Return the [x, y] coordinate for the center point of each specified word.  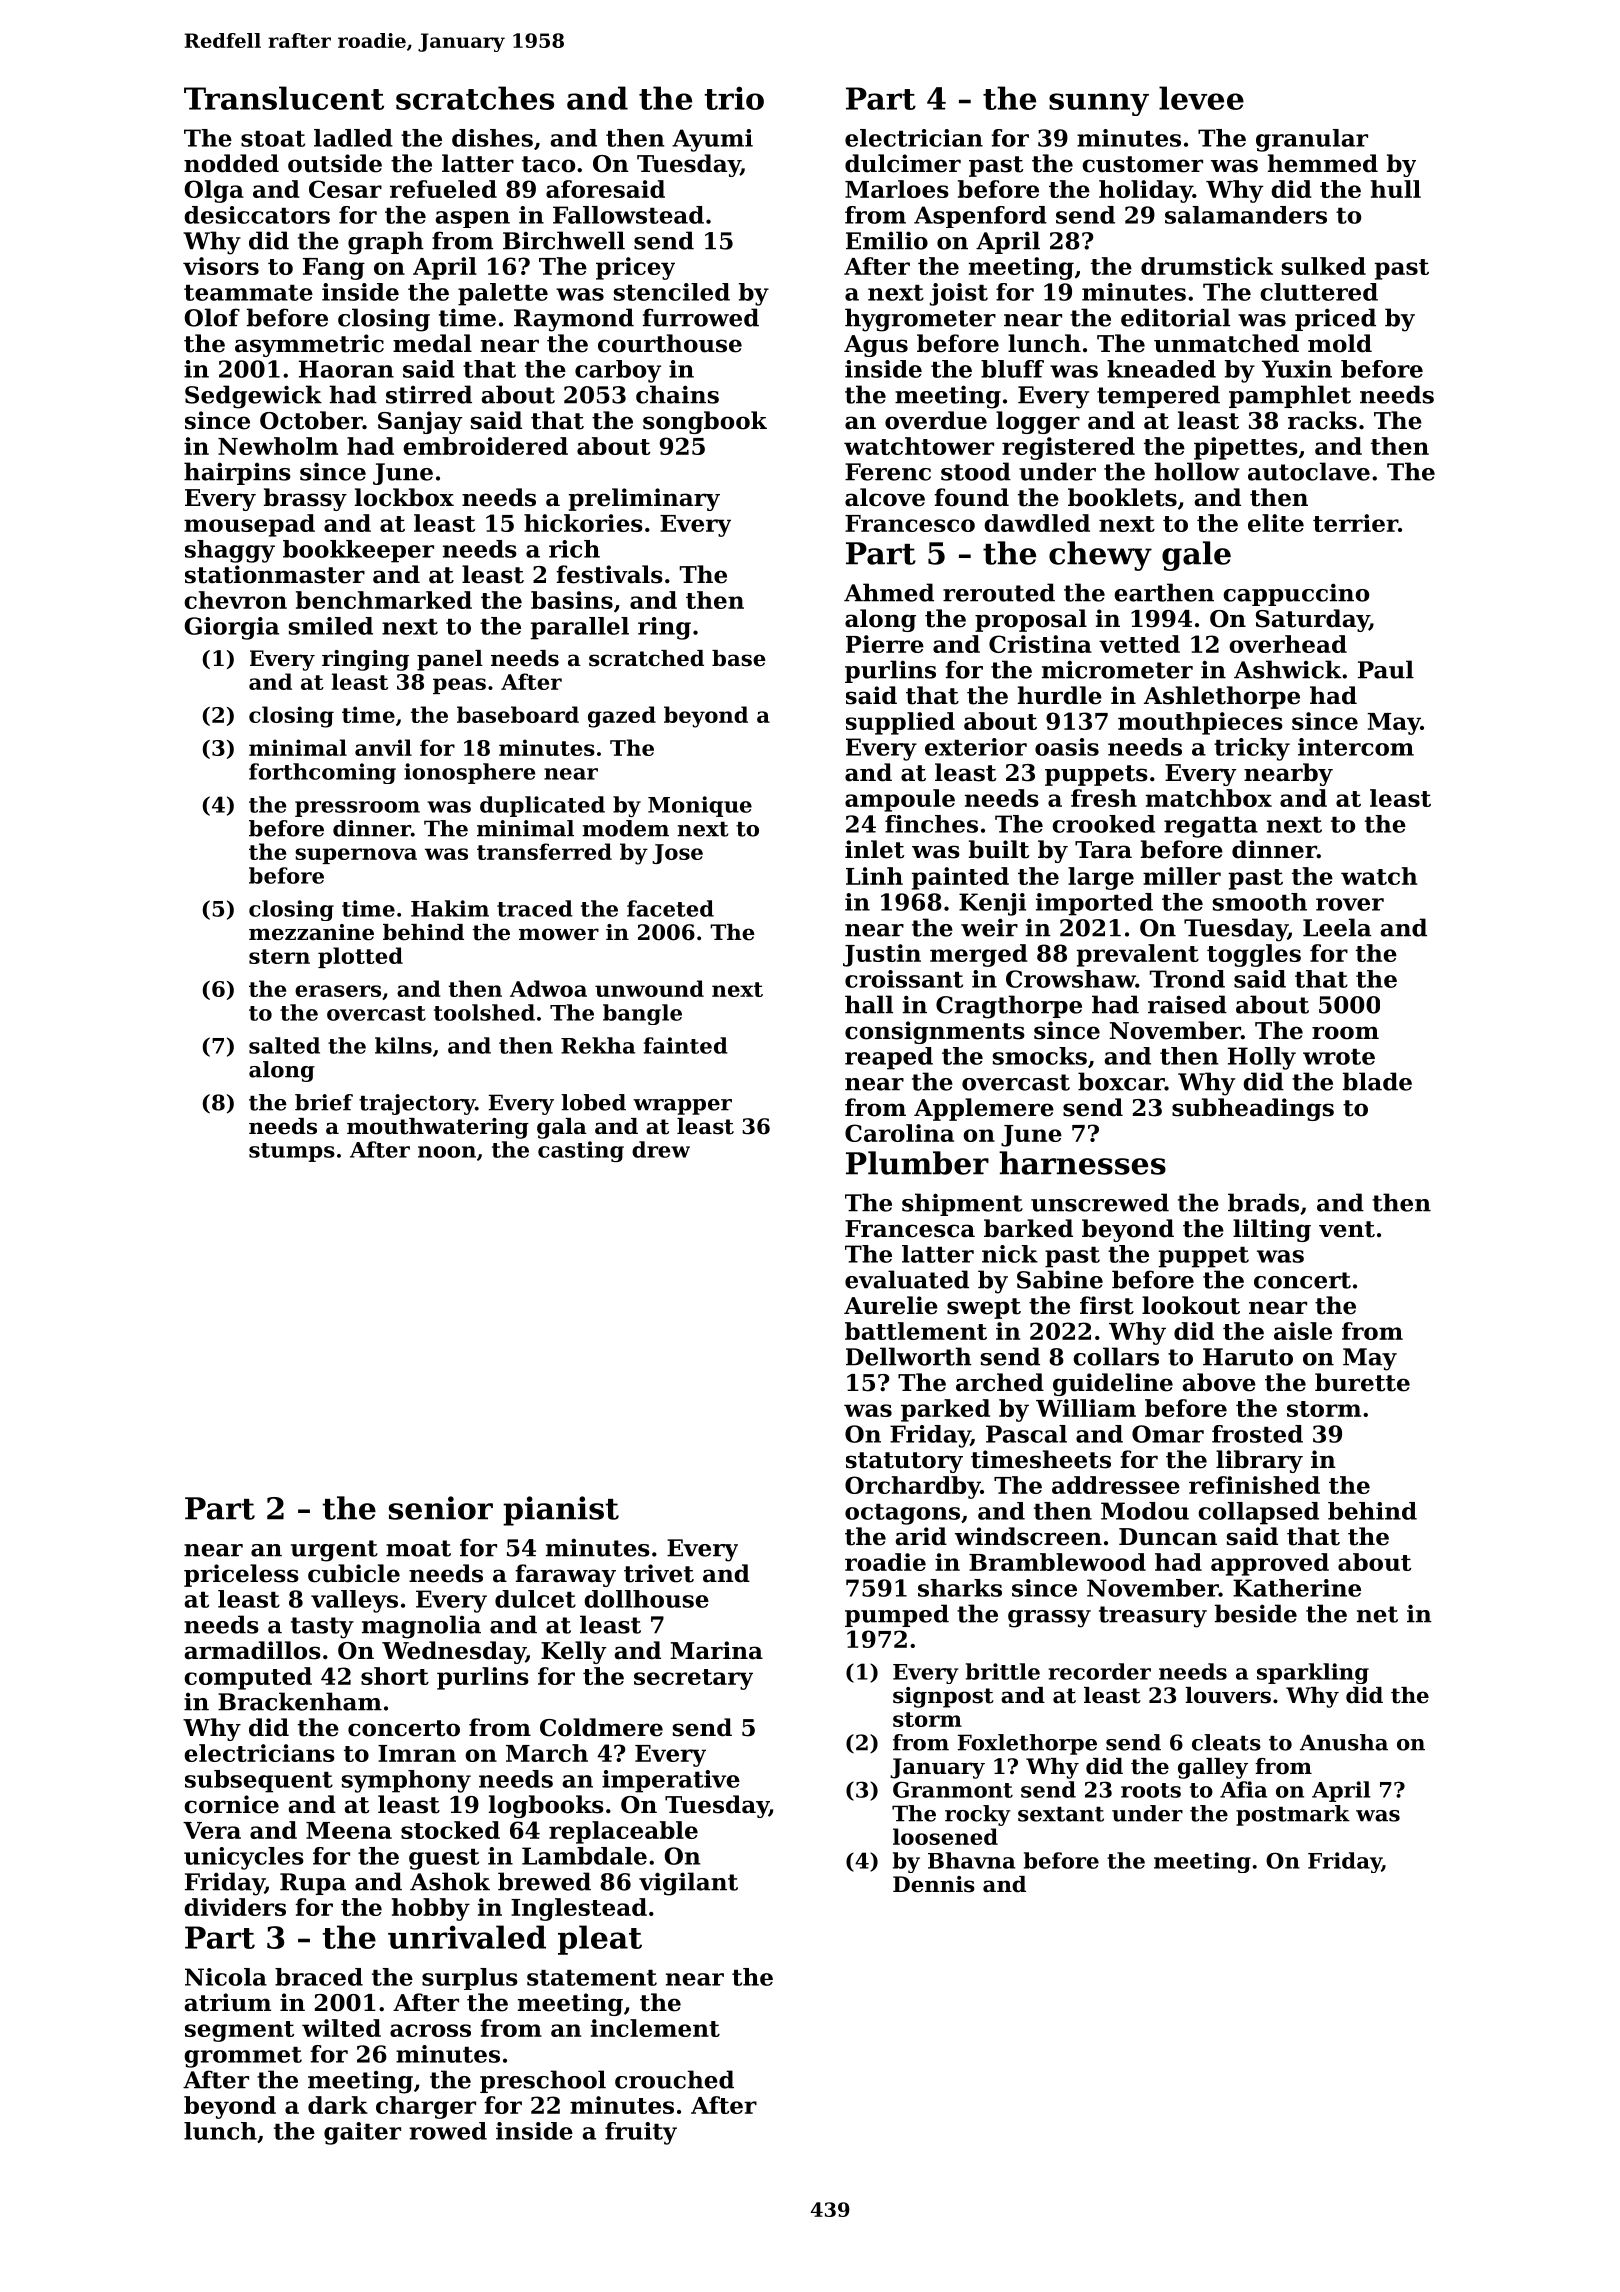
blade [1377, 1081]
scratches [475, 98]
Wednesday [454, 1652]
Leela [1337, 927]
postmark [1293, 1815]
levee [1201, 98]
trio [734, 98]
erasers [338, 991]
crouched [674, 2079]
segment [239, 2031]
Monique [700, 806]
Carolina [899, 1133]
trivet [659, 1573]
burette [1362, 1382]
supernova [356, 856]
